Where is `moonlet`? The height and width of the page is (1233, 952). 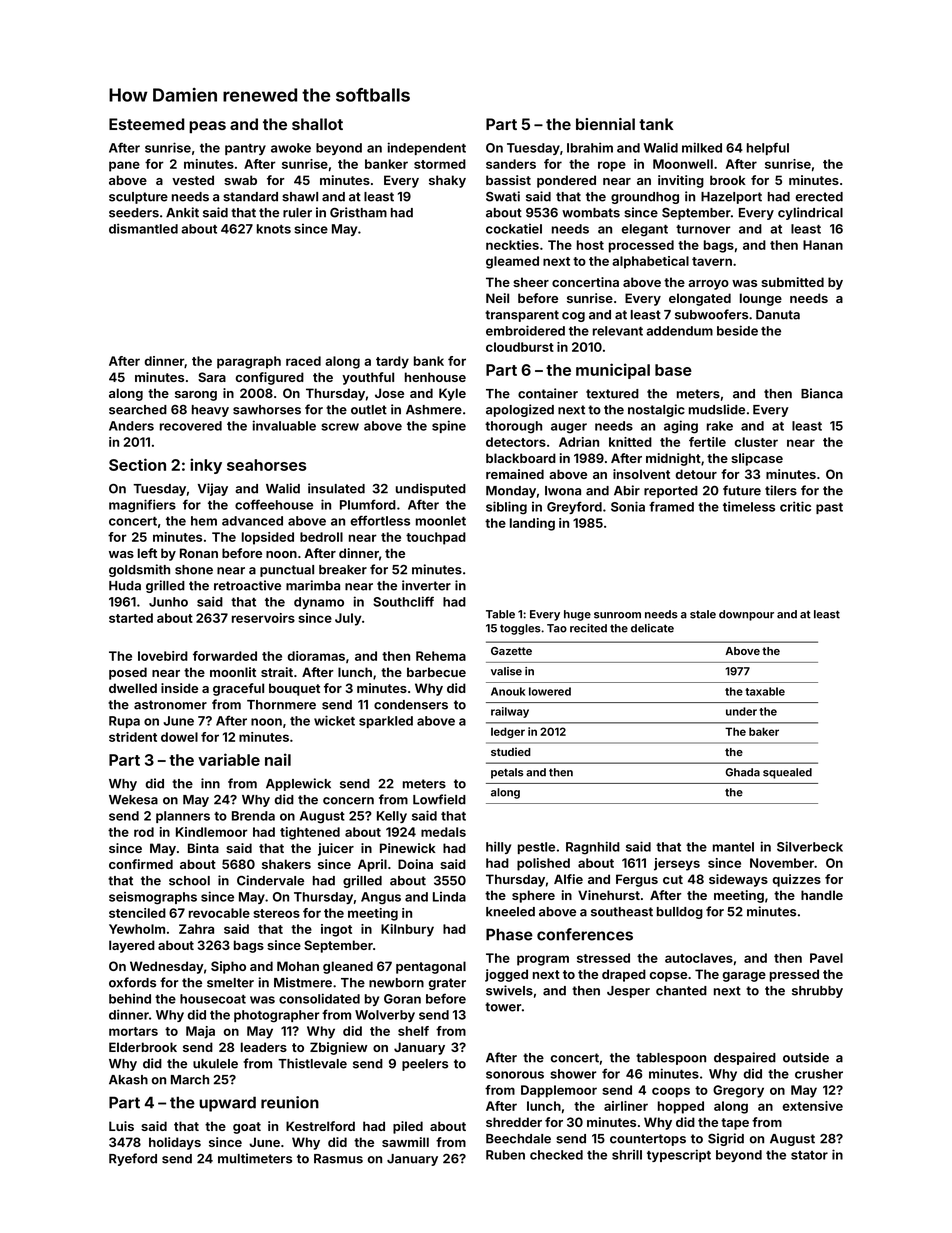 moonlet is located at coordinates (441, 521).
